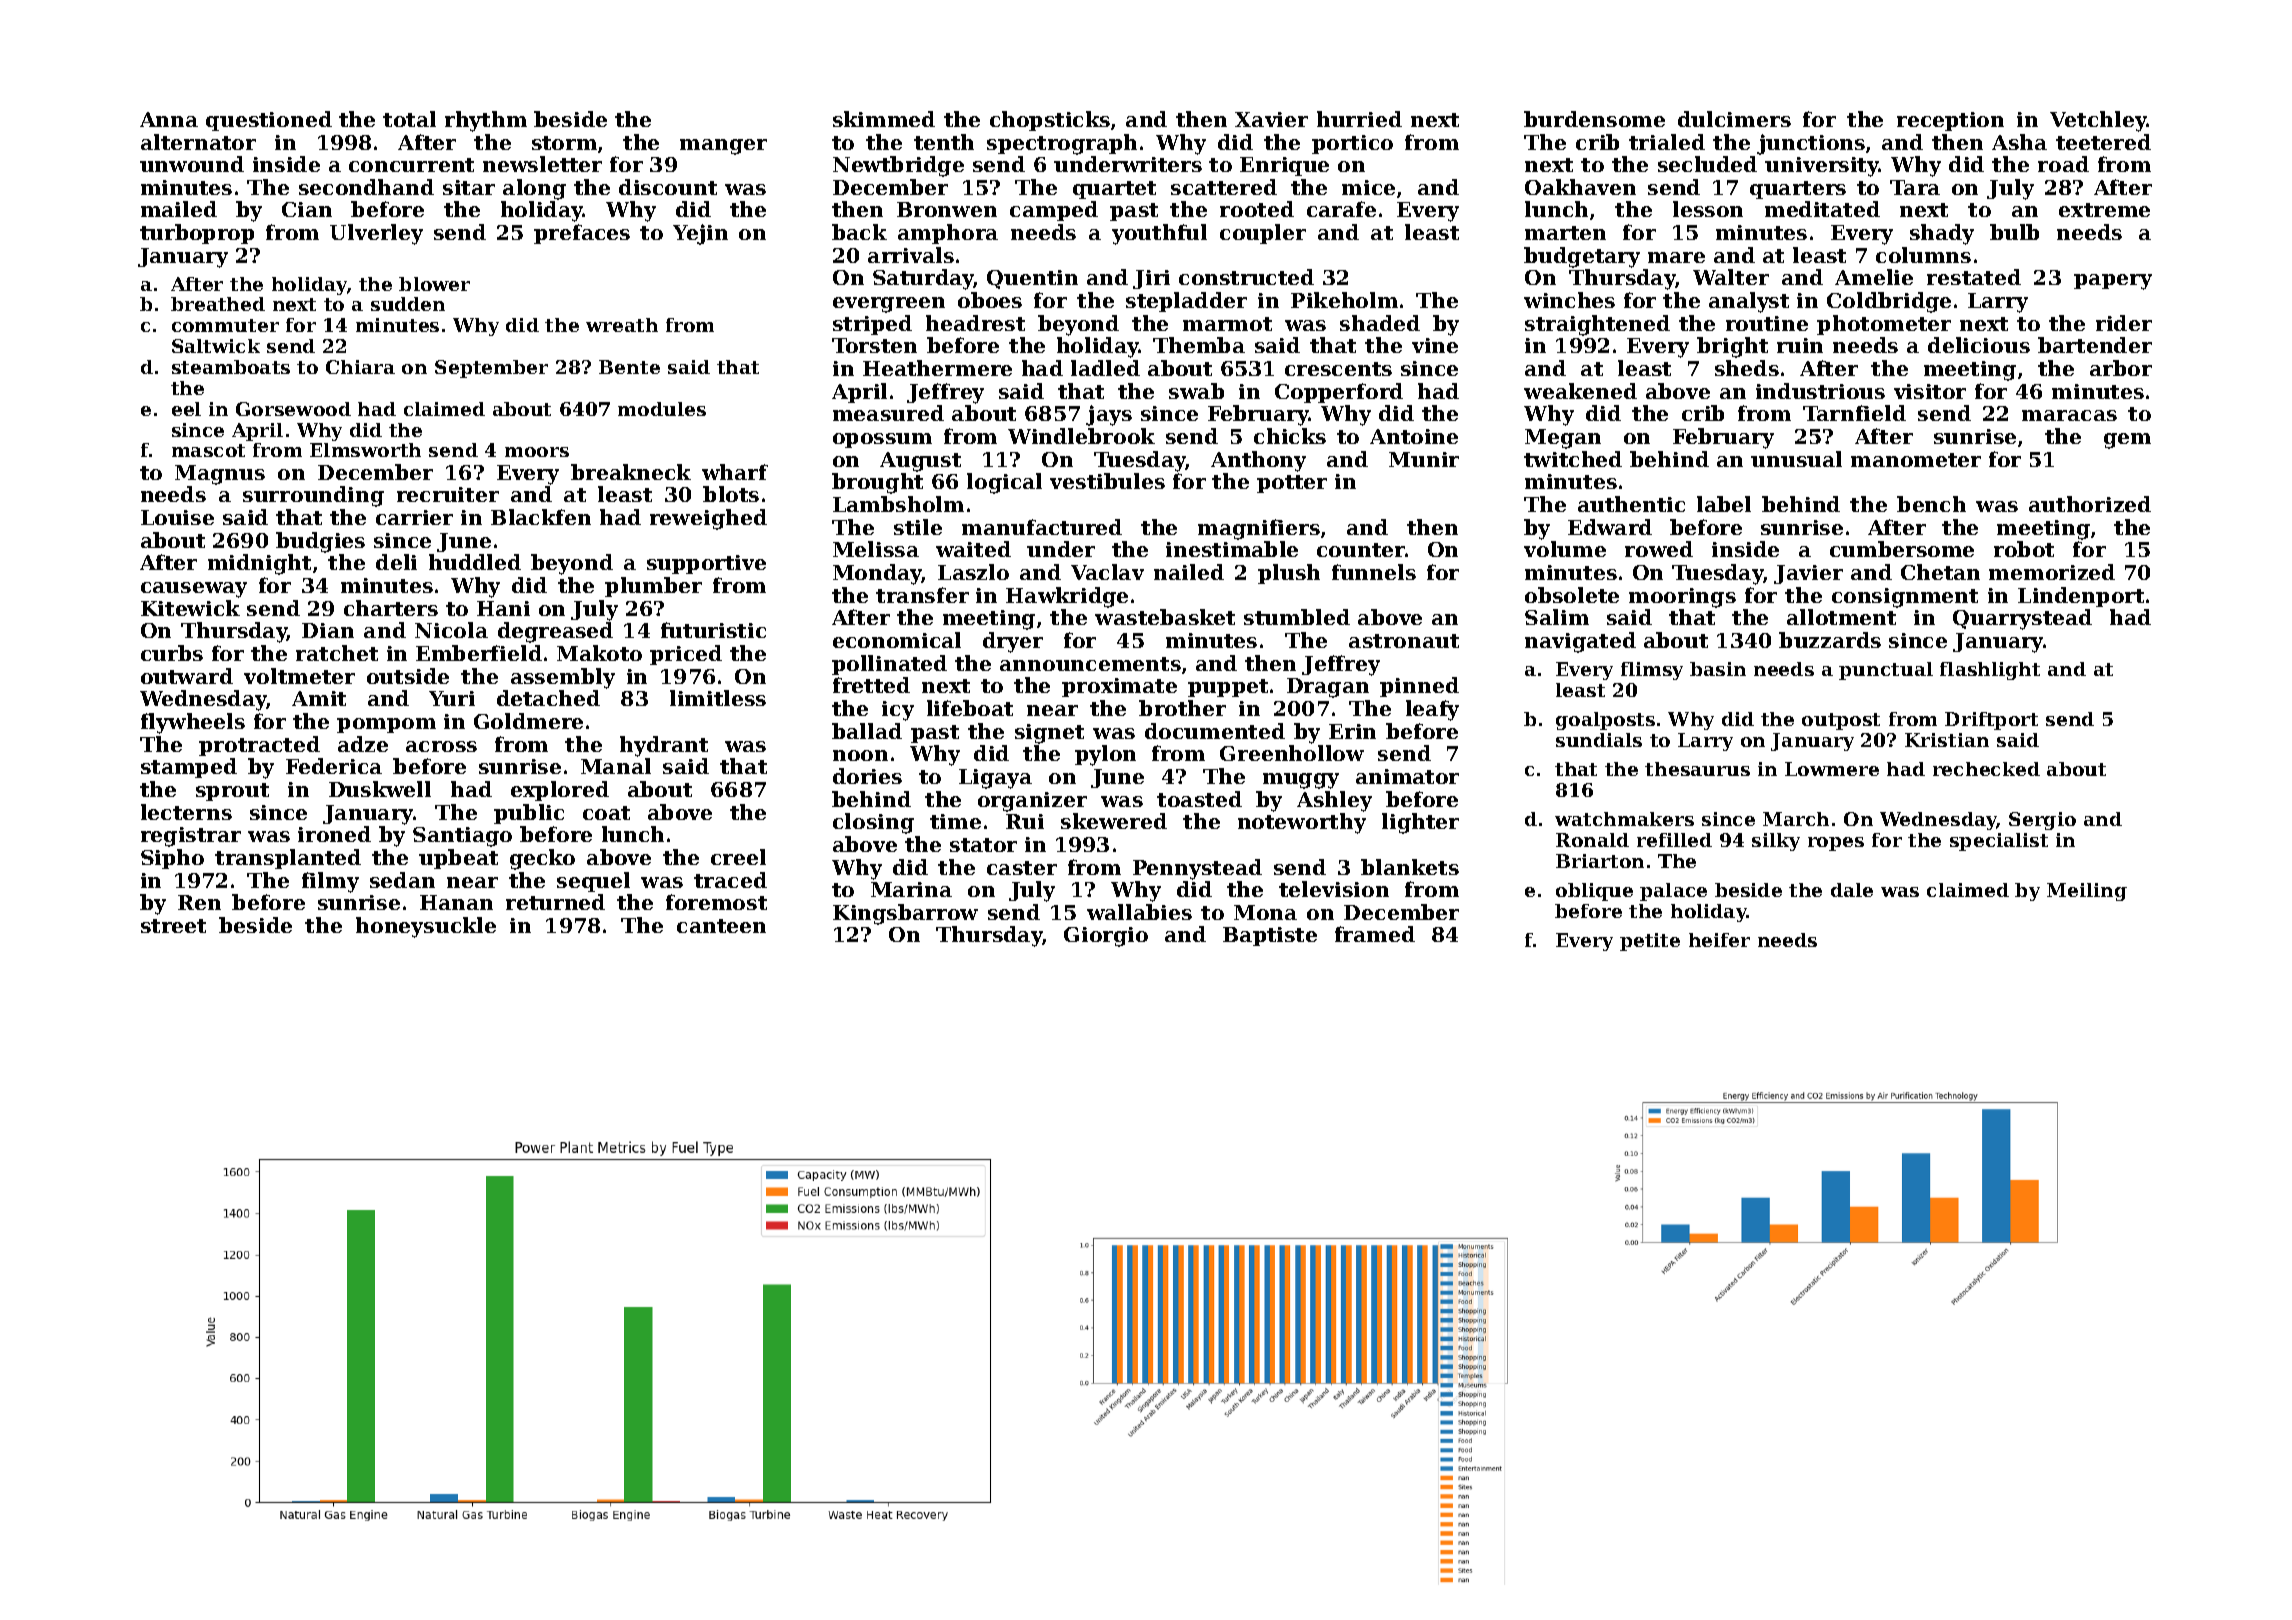 The width and height of the page is (2292, 1620). Describe the element at coordinates (2127, 441) in the page. I see `gem` at that location.
